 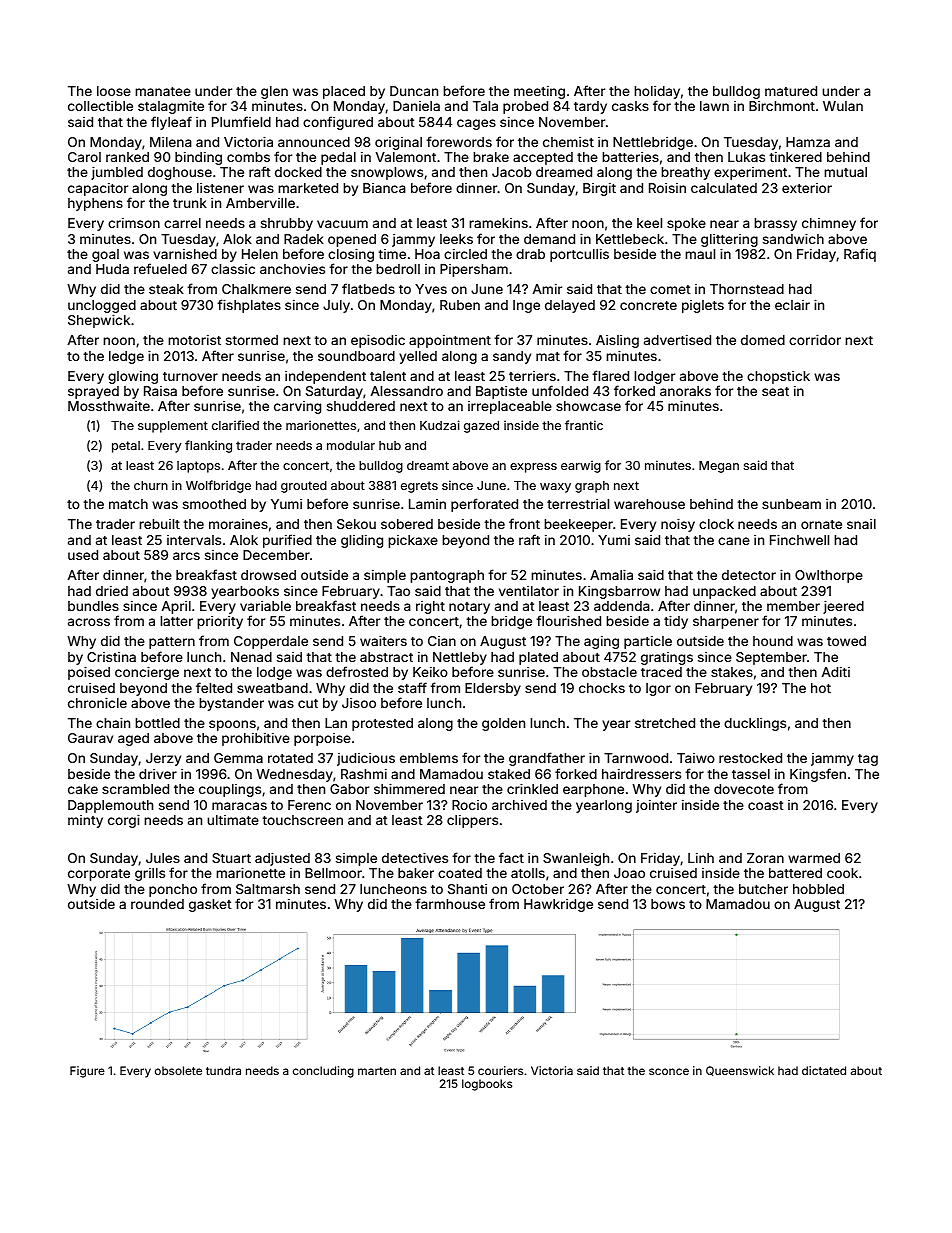 I want to click on meeting, so click(x=539, y=92).
